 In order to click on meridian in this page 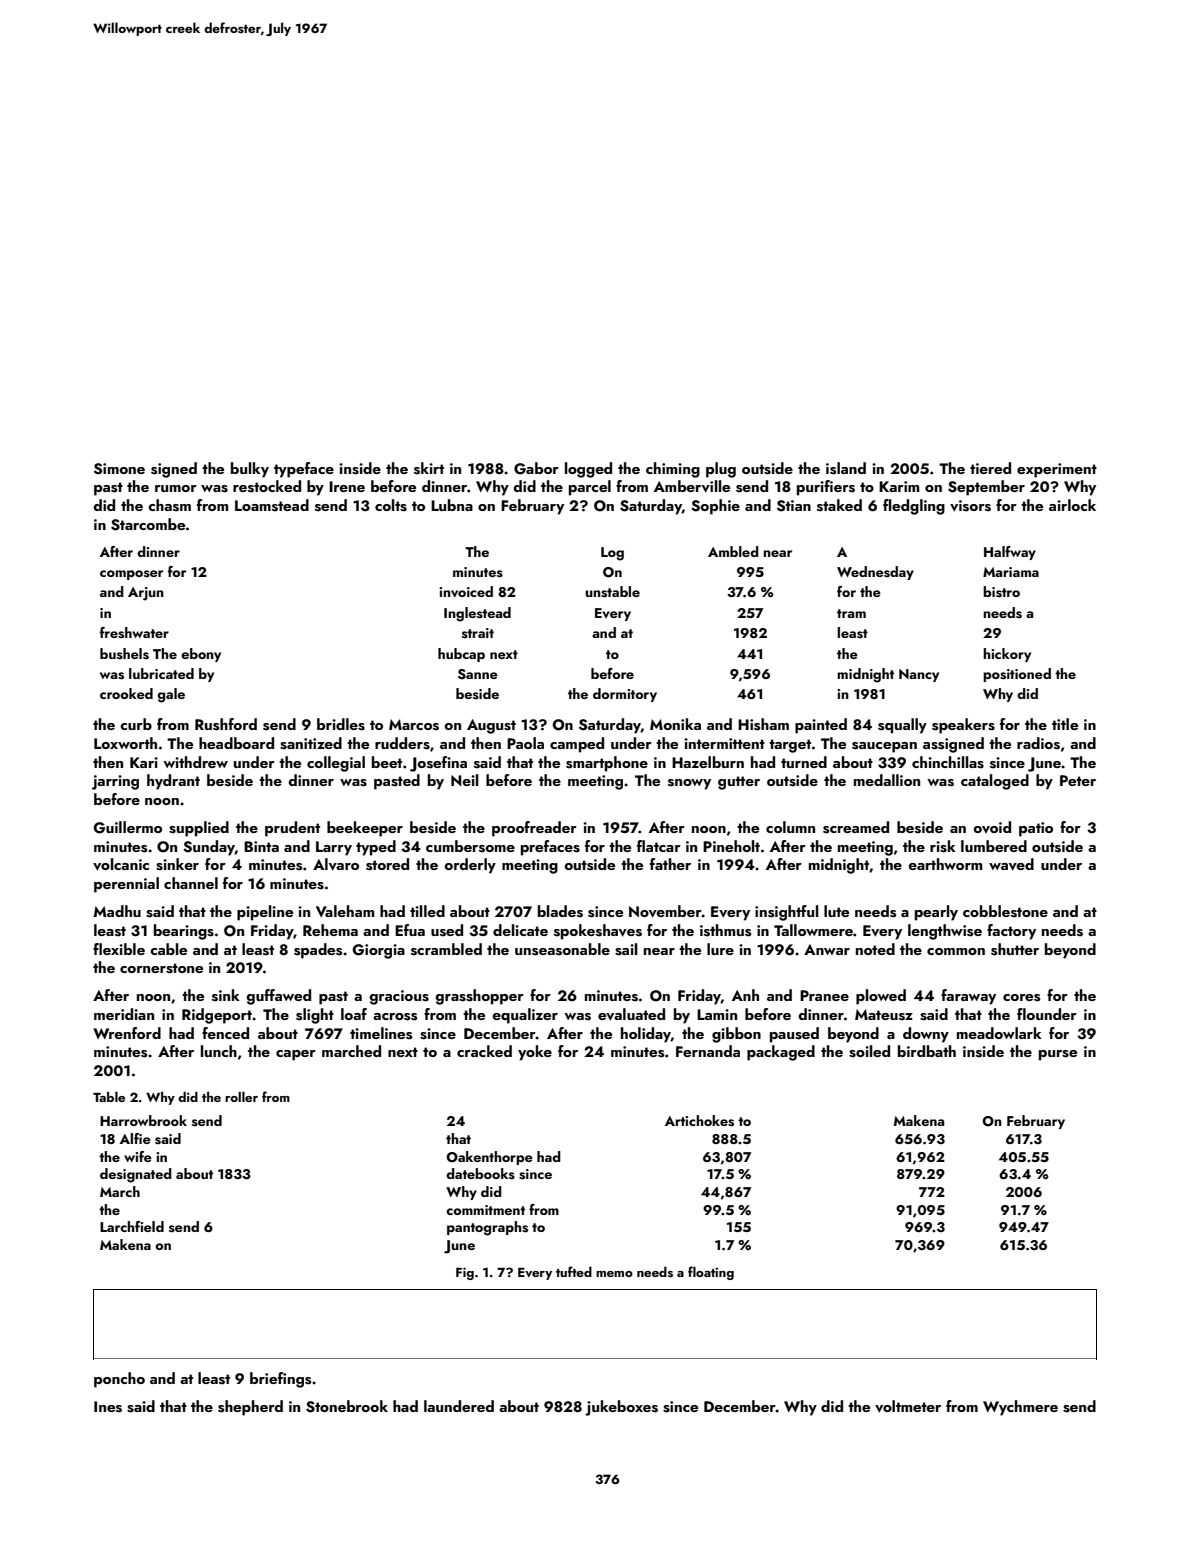, I will do `click(124, 1014)`.
